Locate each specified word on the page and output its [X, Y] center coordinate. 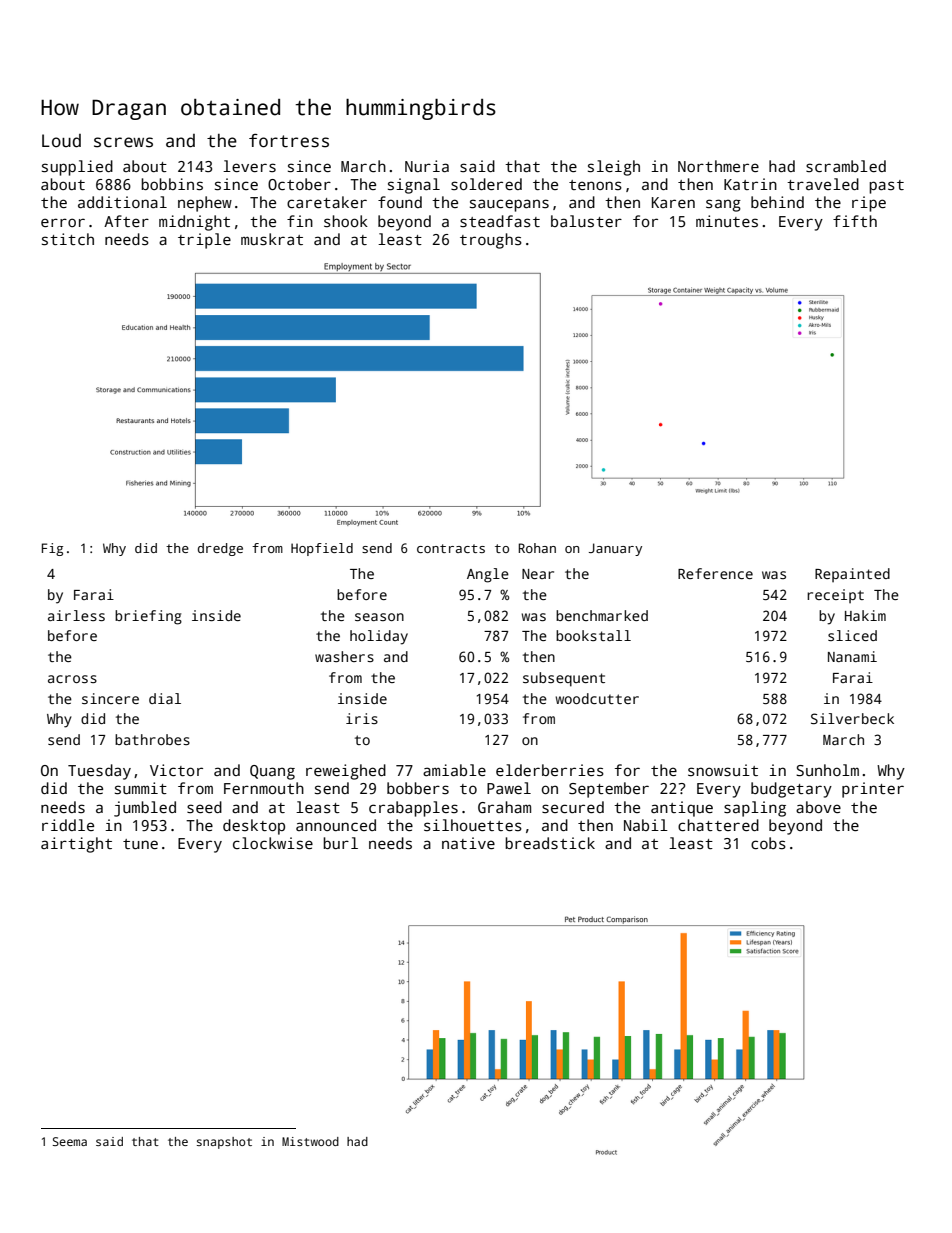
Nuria [427, 166]
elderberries [550, 770]
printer [873, 790]
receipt [835, 596]
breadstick [550, 843]
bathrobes [152, 739]
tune [140, 844]
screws [123, 142]
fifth [855, 221]
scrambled [846, 166]
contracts [451, 548]
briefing [148, 617]
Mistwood [310, 1141]
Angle [488, 575]
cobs [768, 843]
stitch [68, 239]
